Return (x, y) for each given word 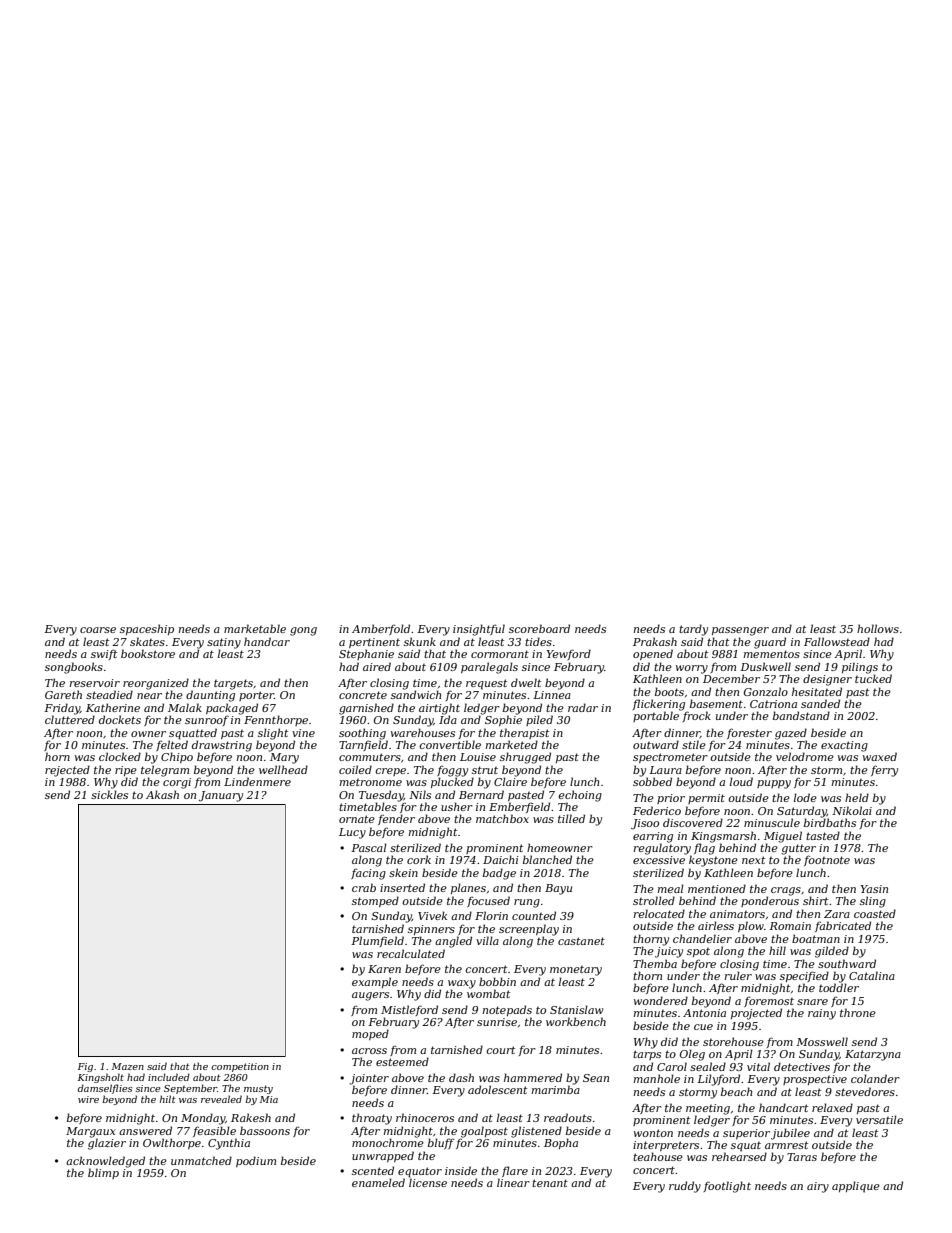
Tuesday (381, 796)
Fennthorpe (276, 720)
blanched (547, 859)
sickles (109, 794)
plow (751, 926)
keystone (713, 861)
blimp (103, 1173)
